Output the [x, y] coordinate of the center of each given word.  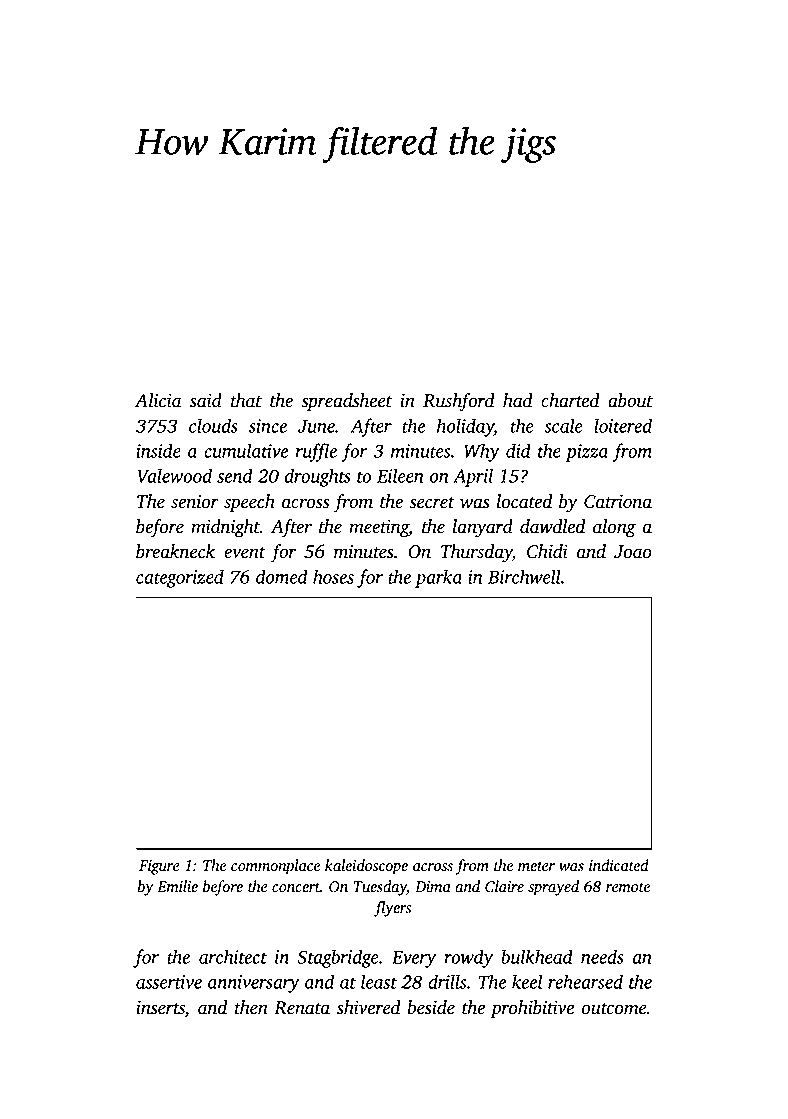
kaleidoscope [366, 867]
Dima [433, 887]
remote [628, 888]
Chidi [547, 551]
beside [431, 1007]
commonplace [275, 867]
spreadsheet [346, 402]
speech [249, 503]
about [630, 400]
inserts [160, 1008]
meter [536, 867]
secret [432, 503]
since [268, 426]
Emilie [177, 886]
